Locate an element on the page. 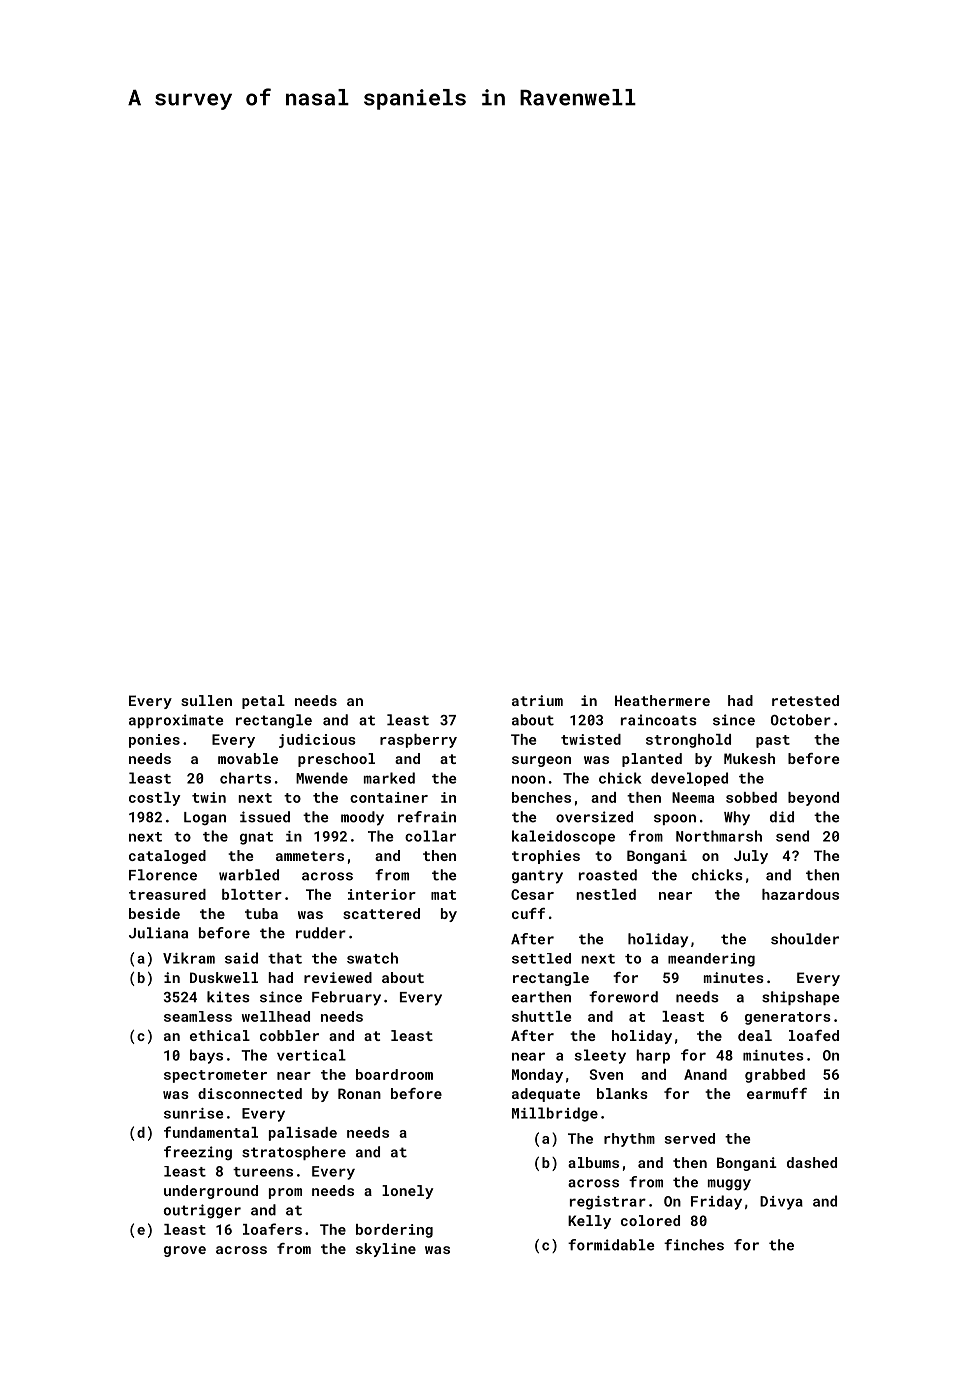  retested is located at coordinates (805, 700).
